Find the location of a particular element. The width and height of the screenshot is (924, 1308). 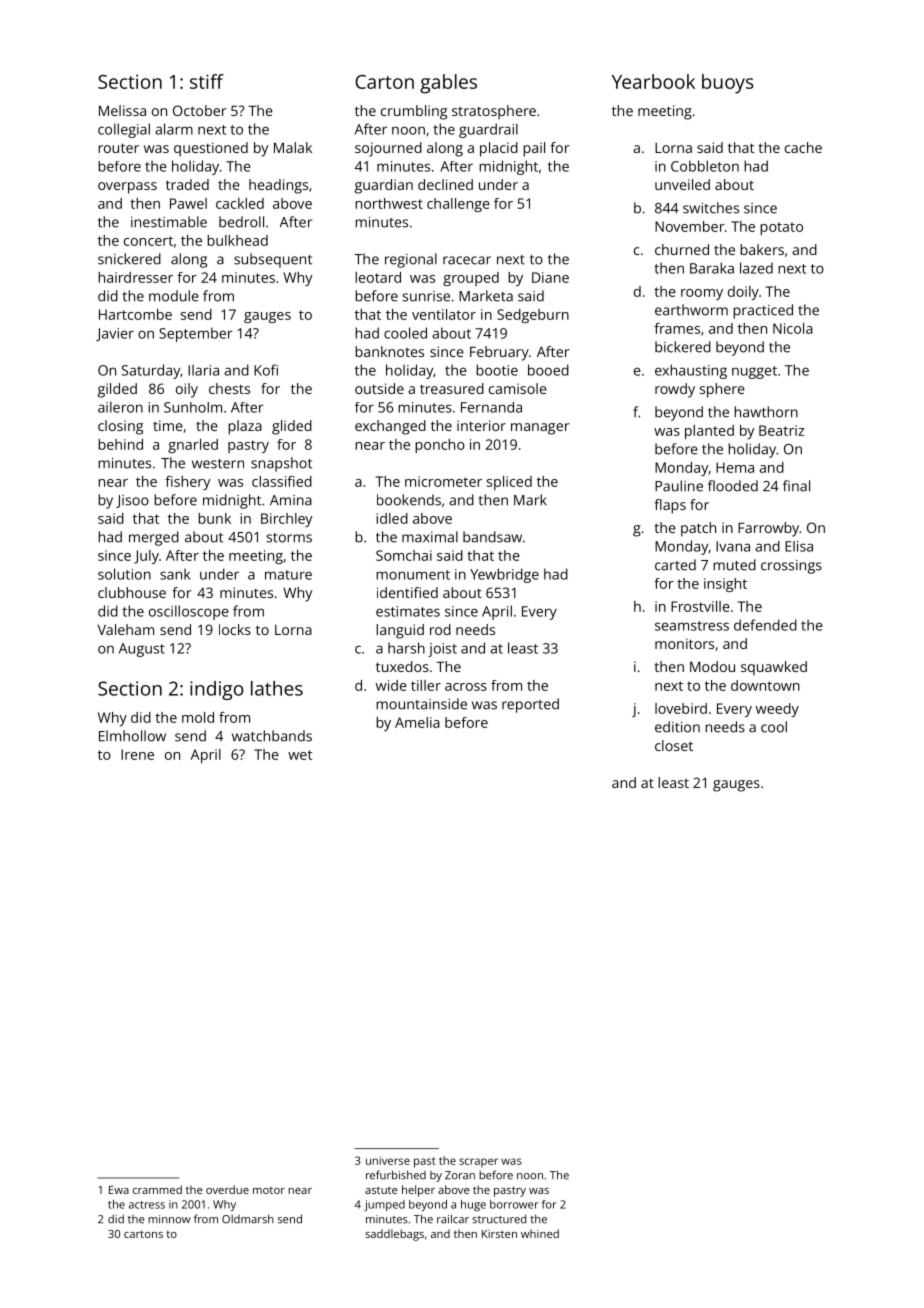

scraper is located at coordinates (478, 1162).
